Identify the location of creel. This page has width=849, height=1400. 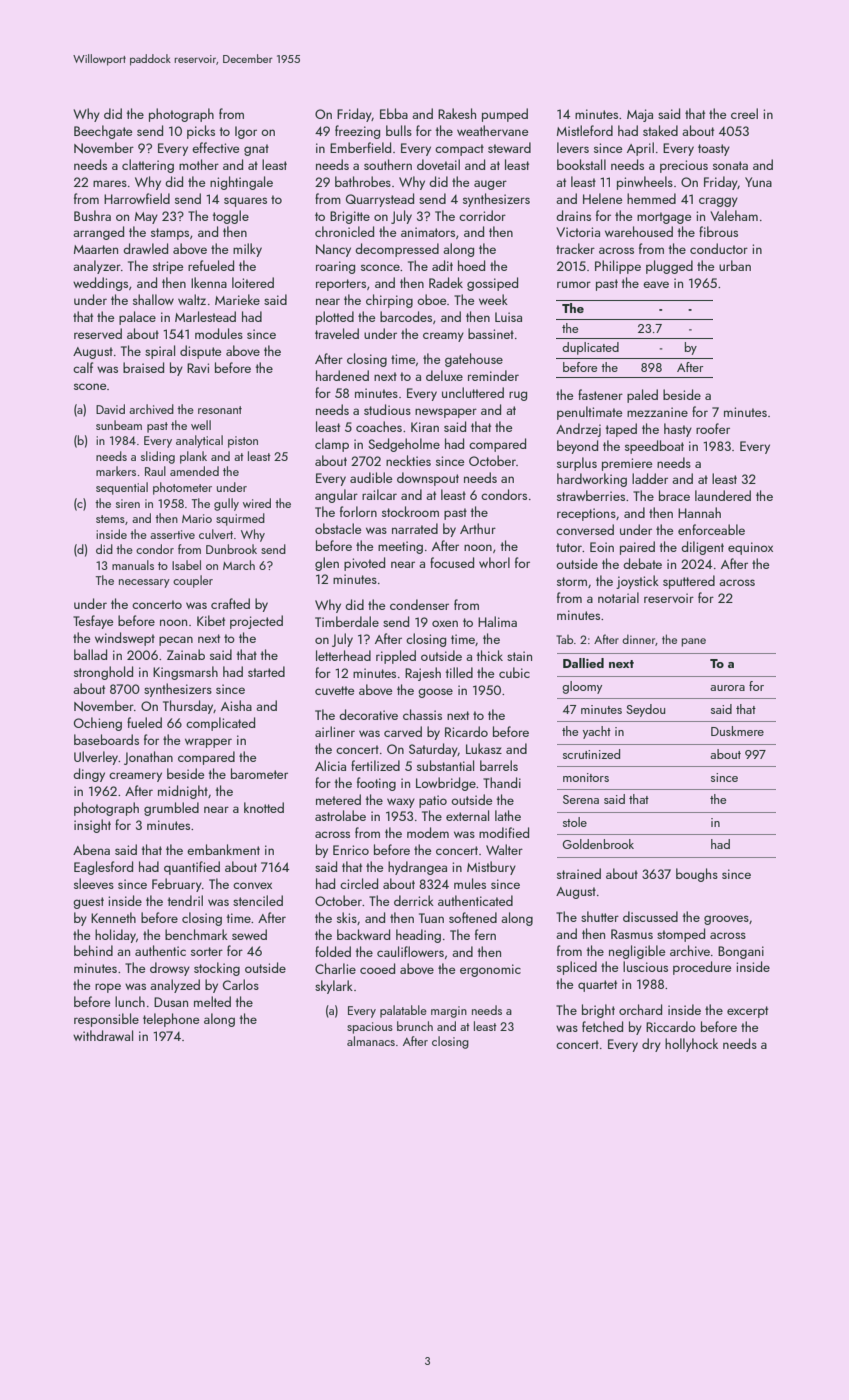
(744, 113).
